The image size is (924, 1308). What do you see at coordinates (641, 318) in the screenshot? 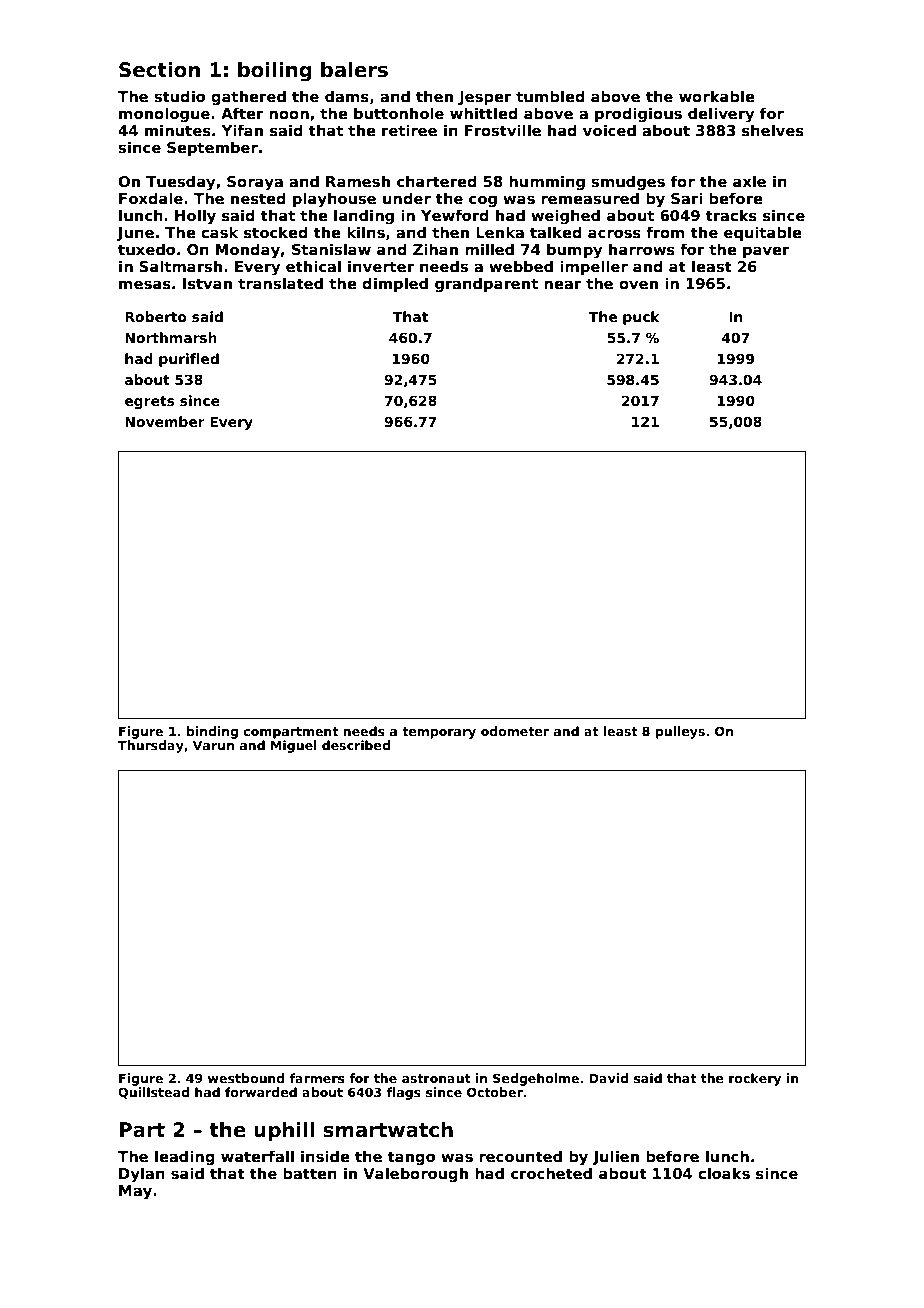
I see `puck` at bounding box center [641, 318].
